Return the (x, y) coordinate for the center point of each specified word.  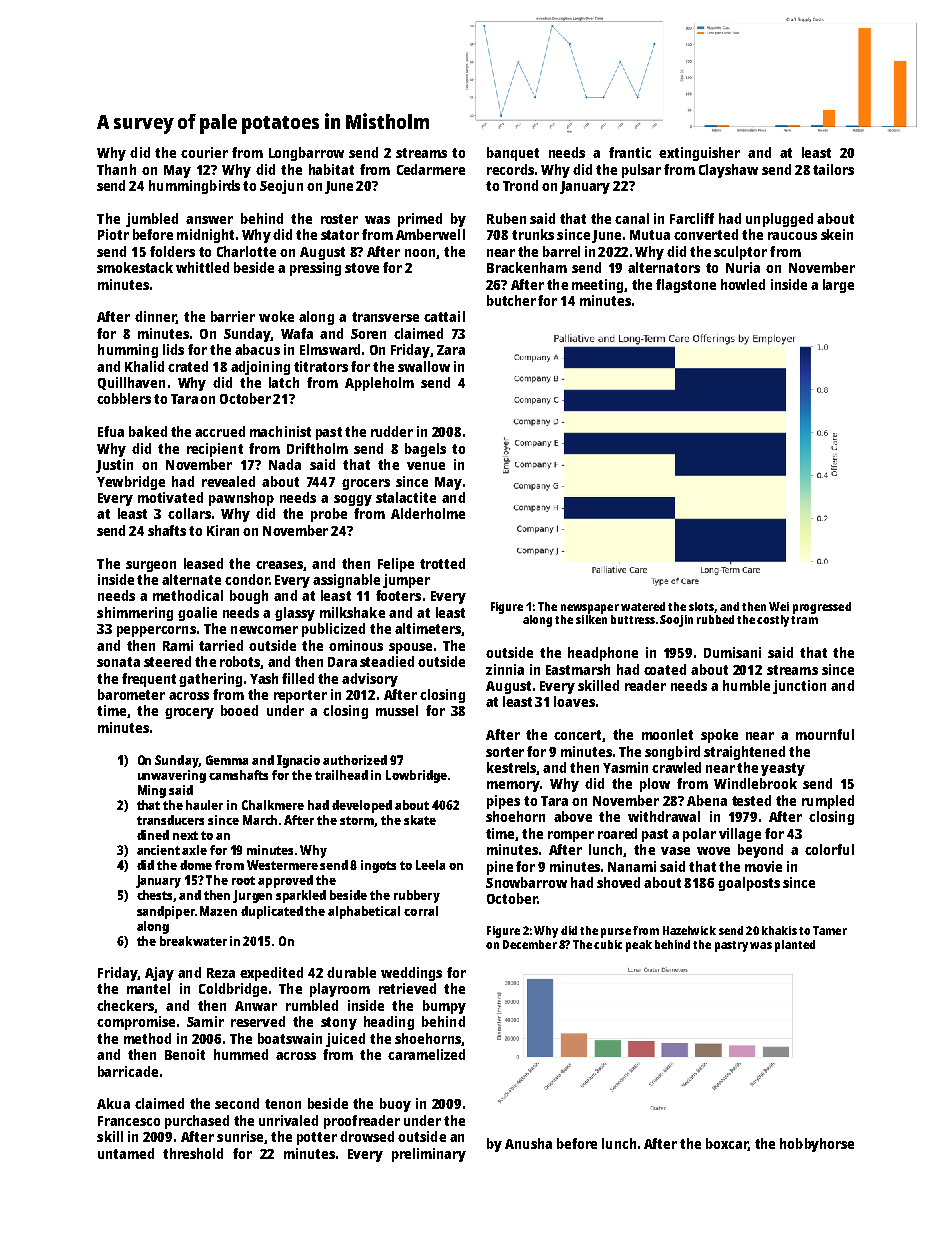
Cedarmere (431, 169)
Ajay (159, 974)
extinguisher (699, 154)
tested (751, 800)
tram (804, 620)
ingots (378, 866)
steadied (387, 661)
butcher (511, 300)
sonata (118, 662)
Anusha (528, 1143)
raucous (792, 236)
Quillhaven (131, 383)
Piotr (113, 234)
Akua (113, 1103)
